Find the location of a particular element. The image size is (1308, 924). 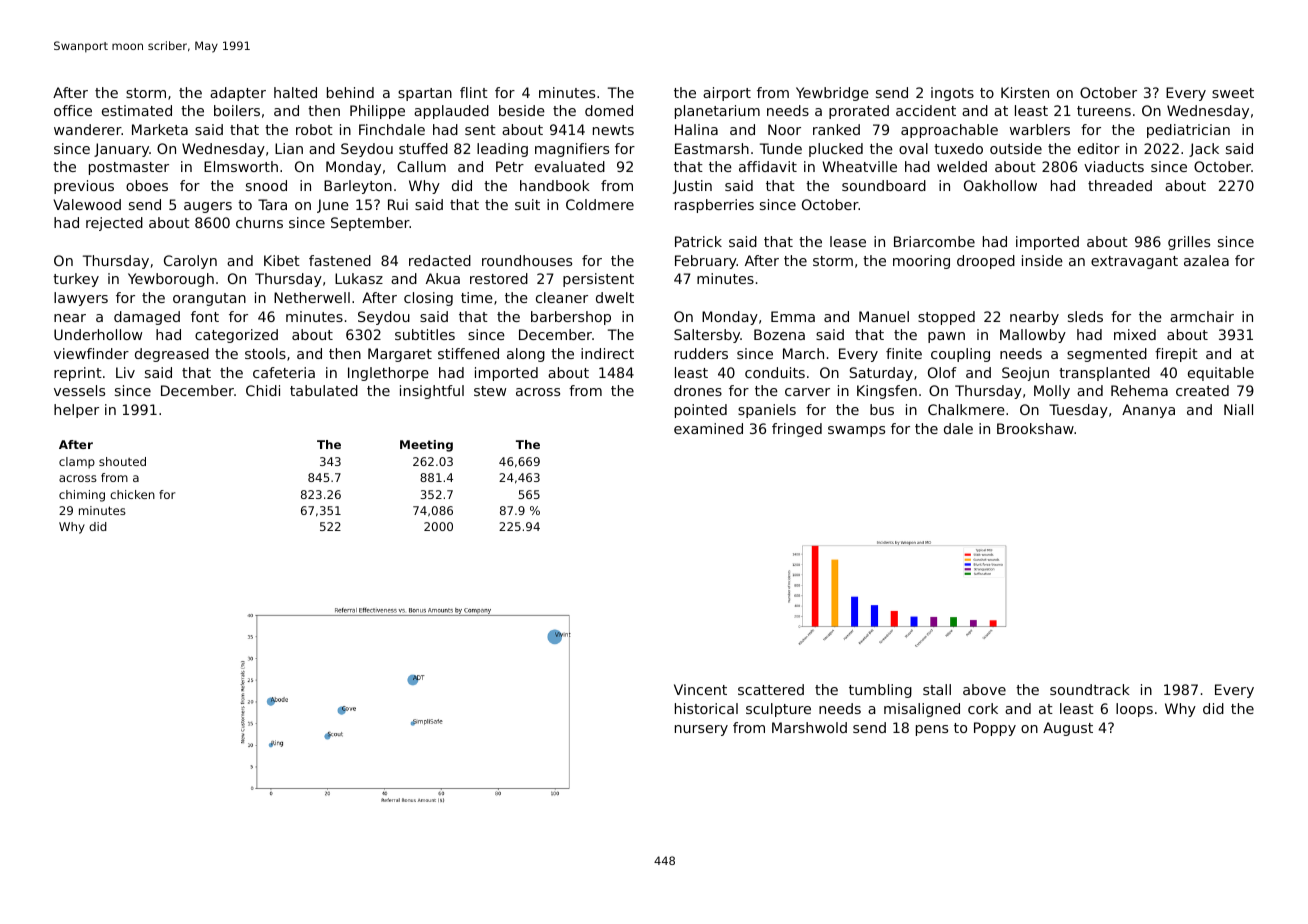

behind is located at coordinates (350, 92).
